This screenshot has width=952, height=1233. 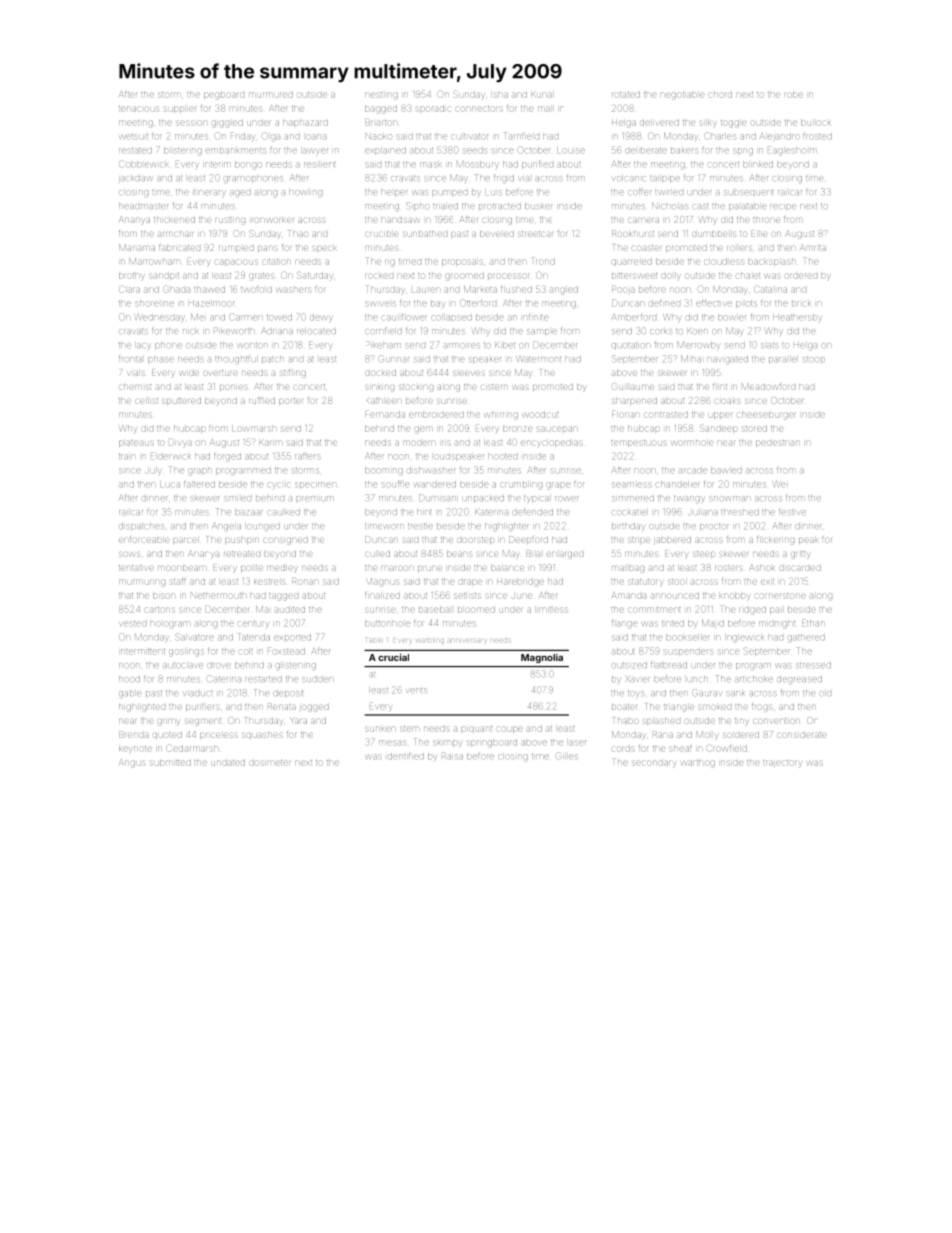 I want to click on tenacious, so click(x=139, y=109).
